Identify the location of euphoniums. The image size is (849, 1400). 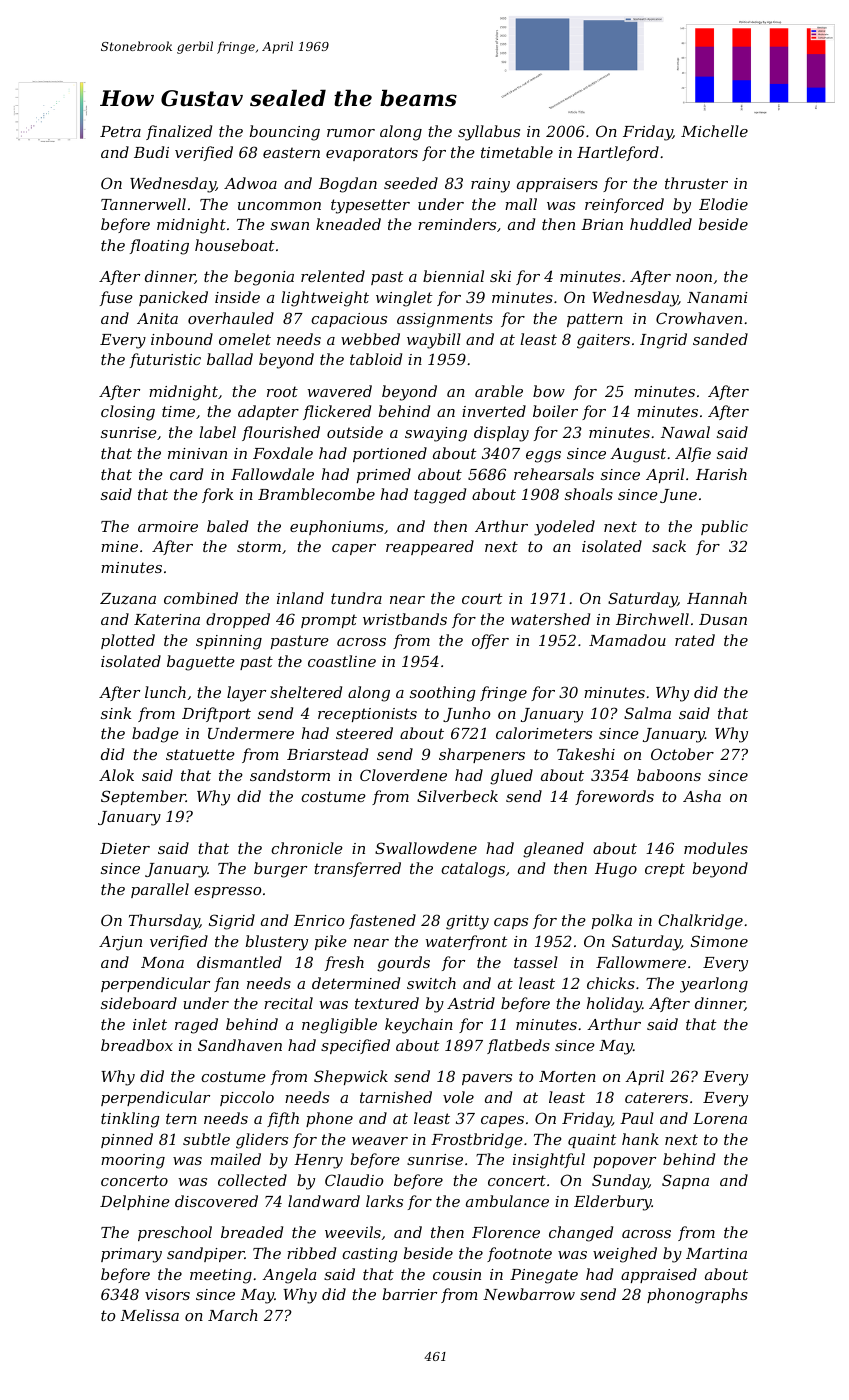
(337, 527).
